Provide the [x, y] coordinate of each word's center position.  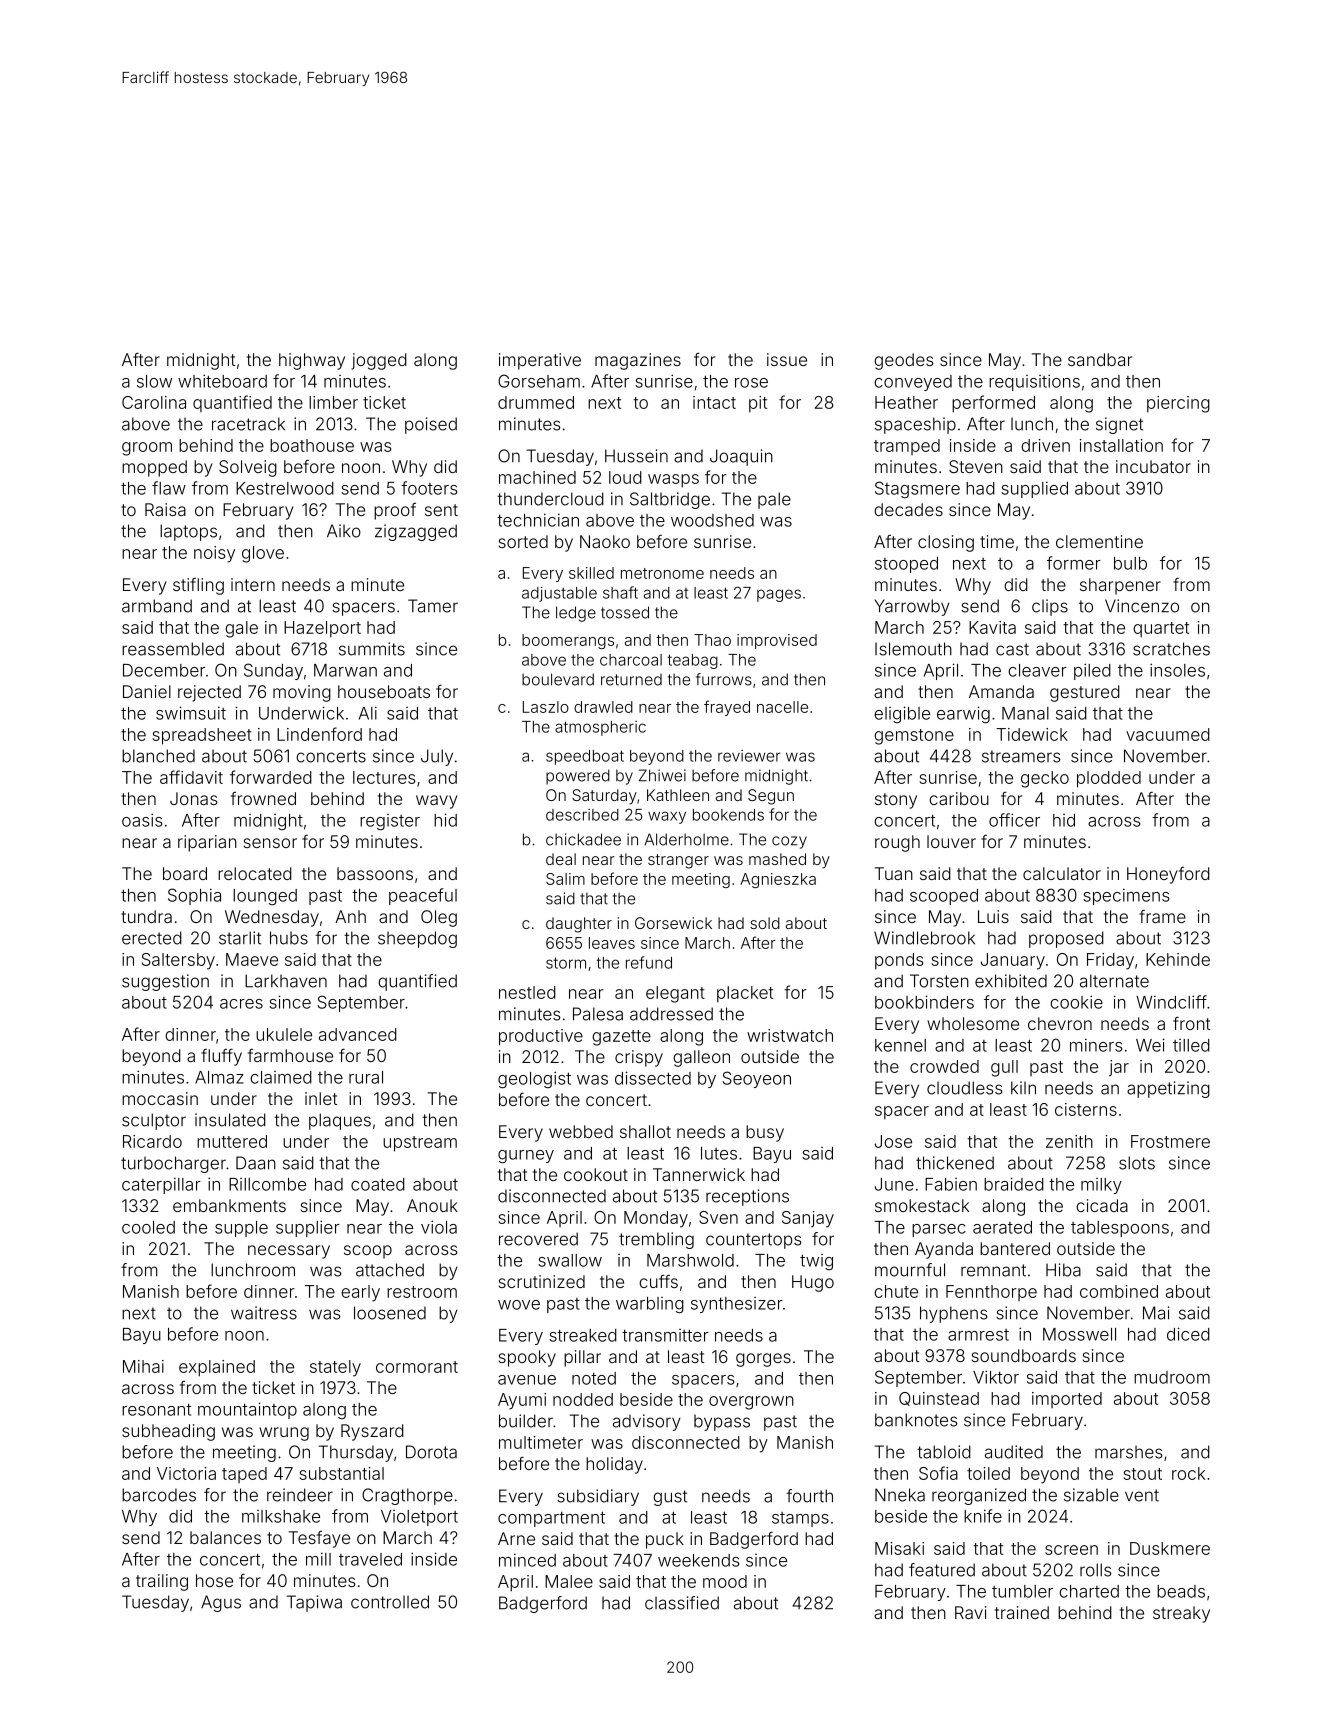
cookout [596, 1174]
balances [225, 1537]
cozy [789, 842]
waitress [264, 1313]
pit [758, 404]
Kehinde [1178, 959]
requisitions [1034, 382]
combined [1119, 1291]
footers [429, 488]
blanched [158, 756]
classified [682, 1603]
